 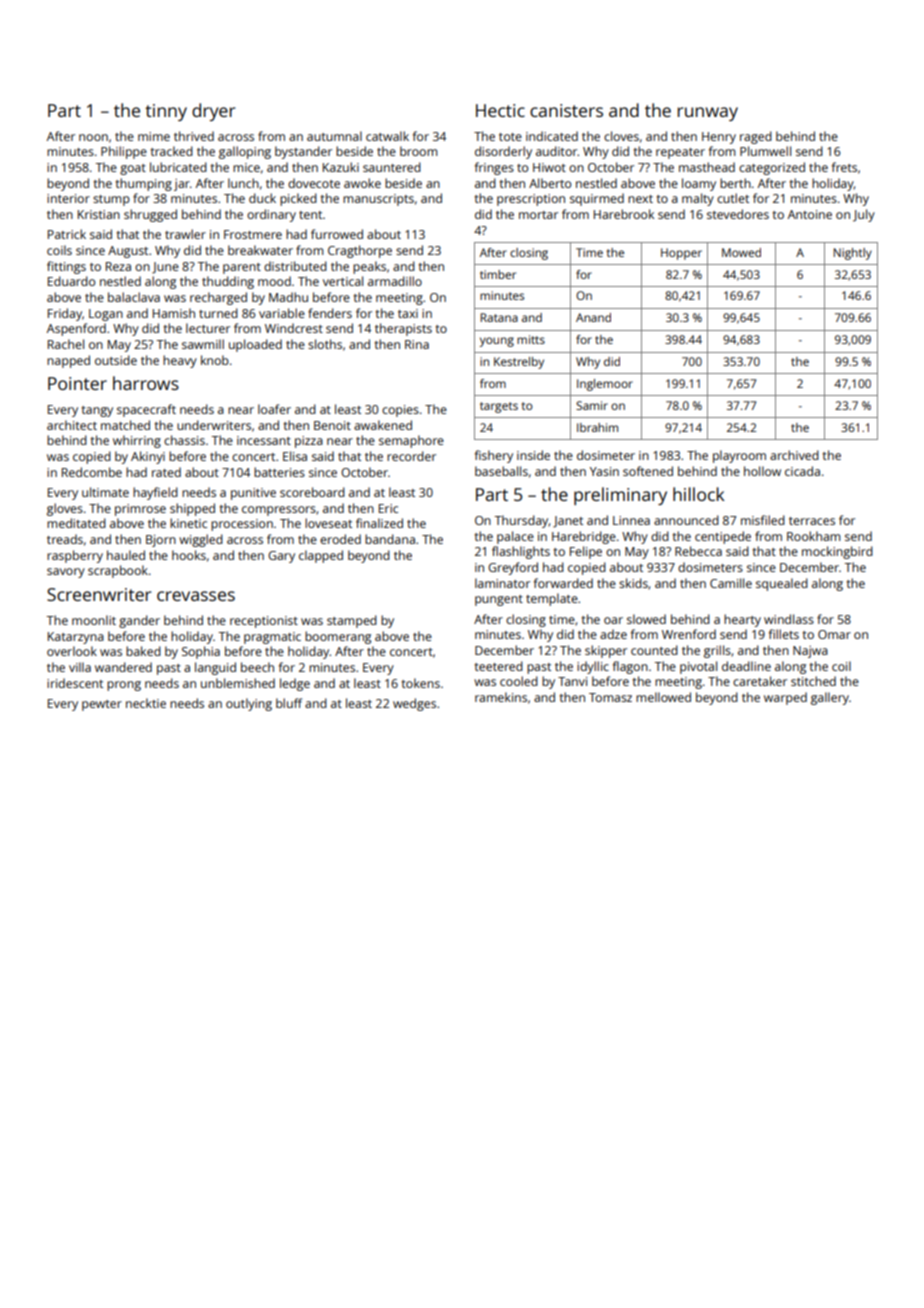 I want to click on broom, so click(x=418, y=151).
